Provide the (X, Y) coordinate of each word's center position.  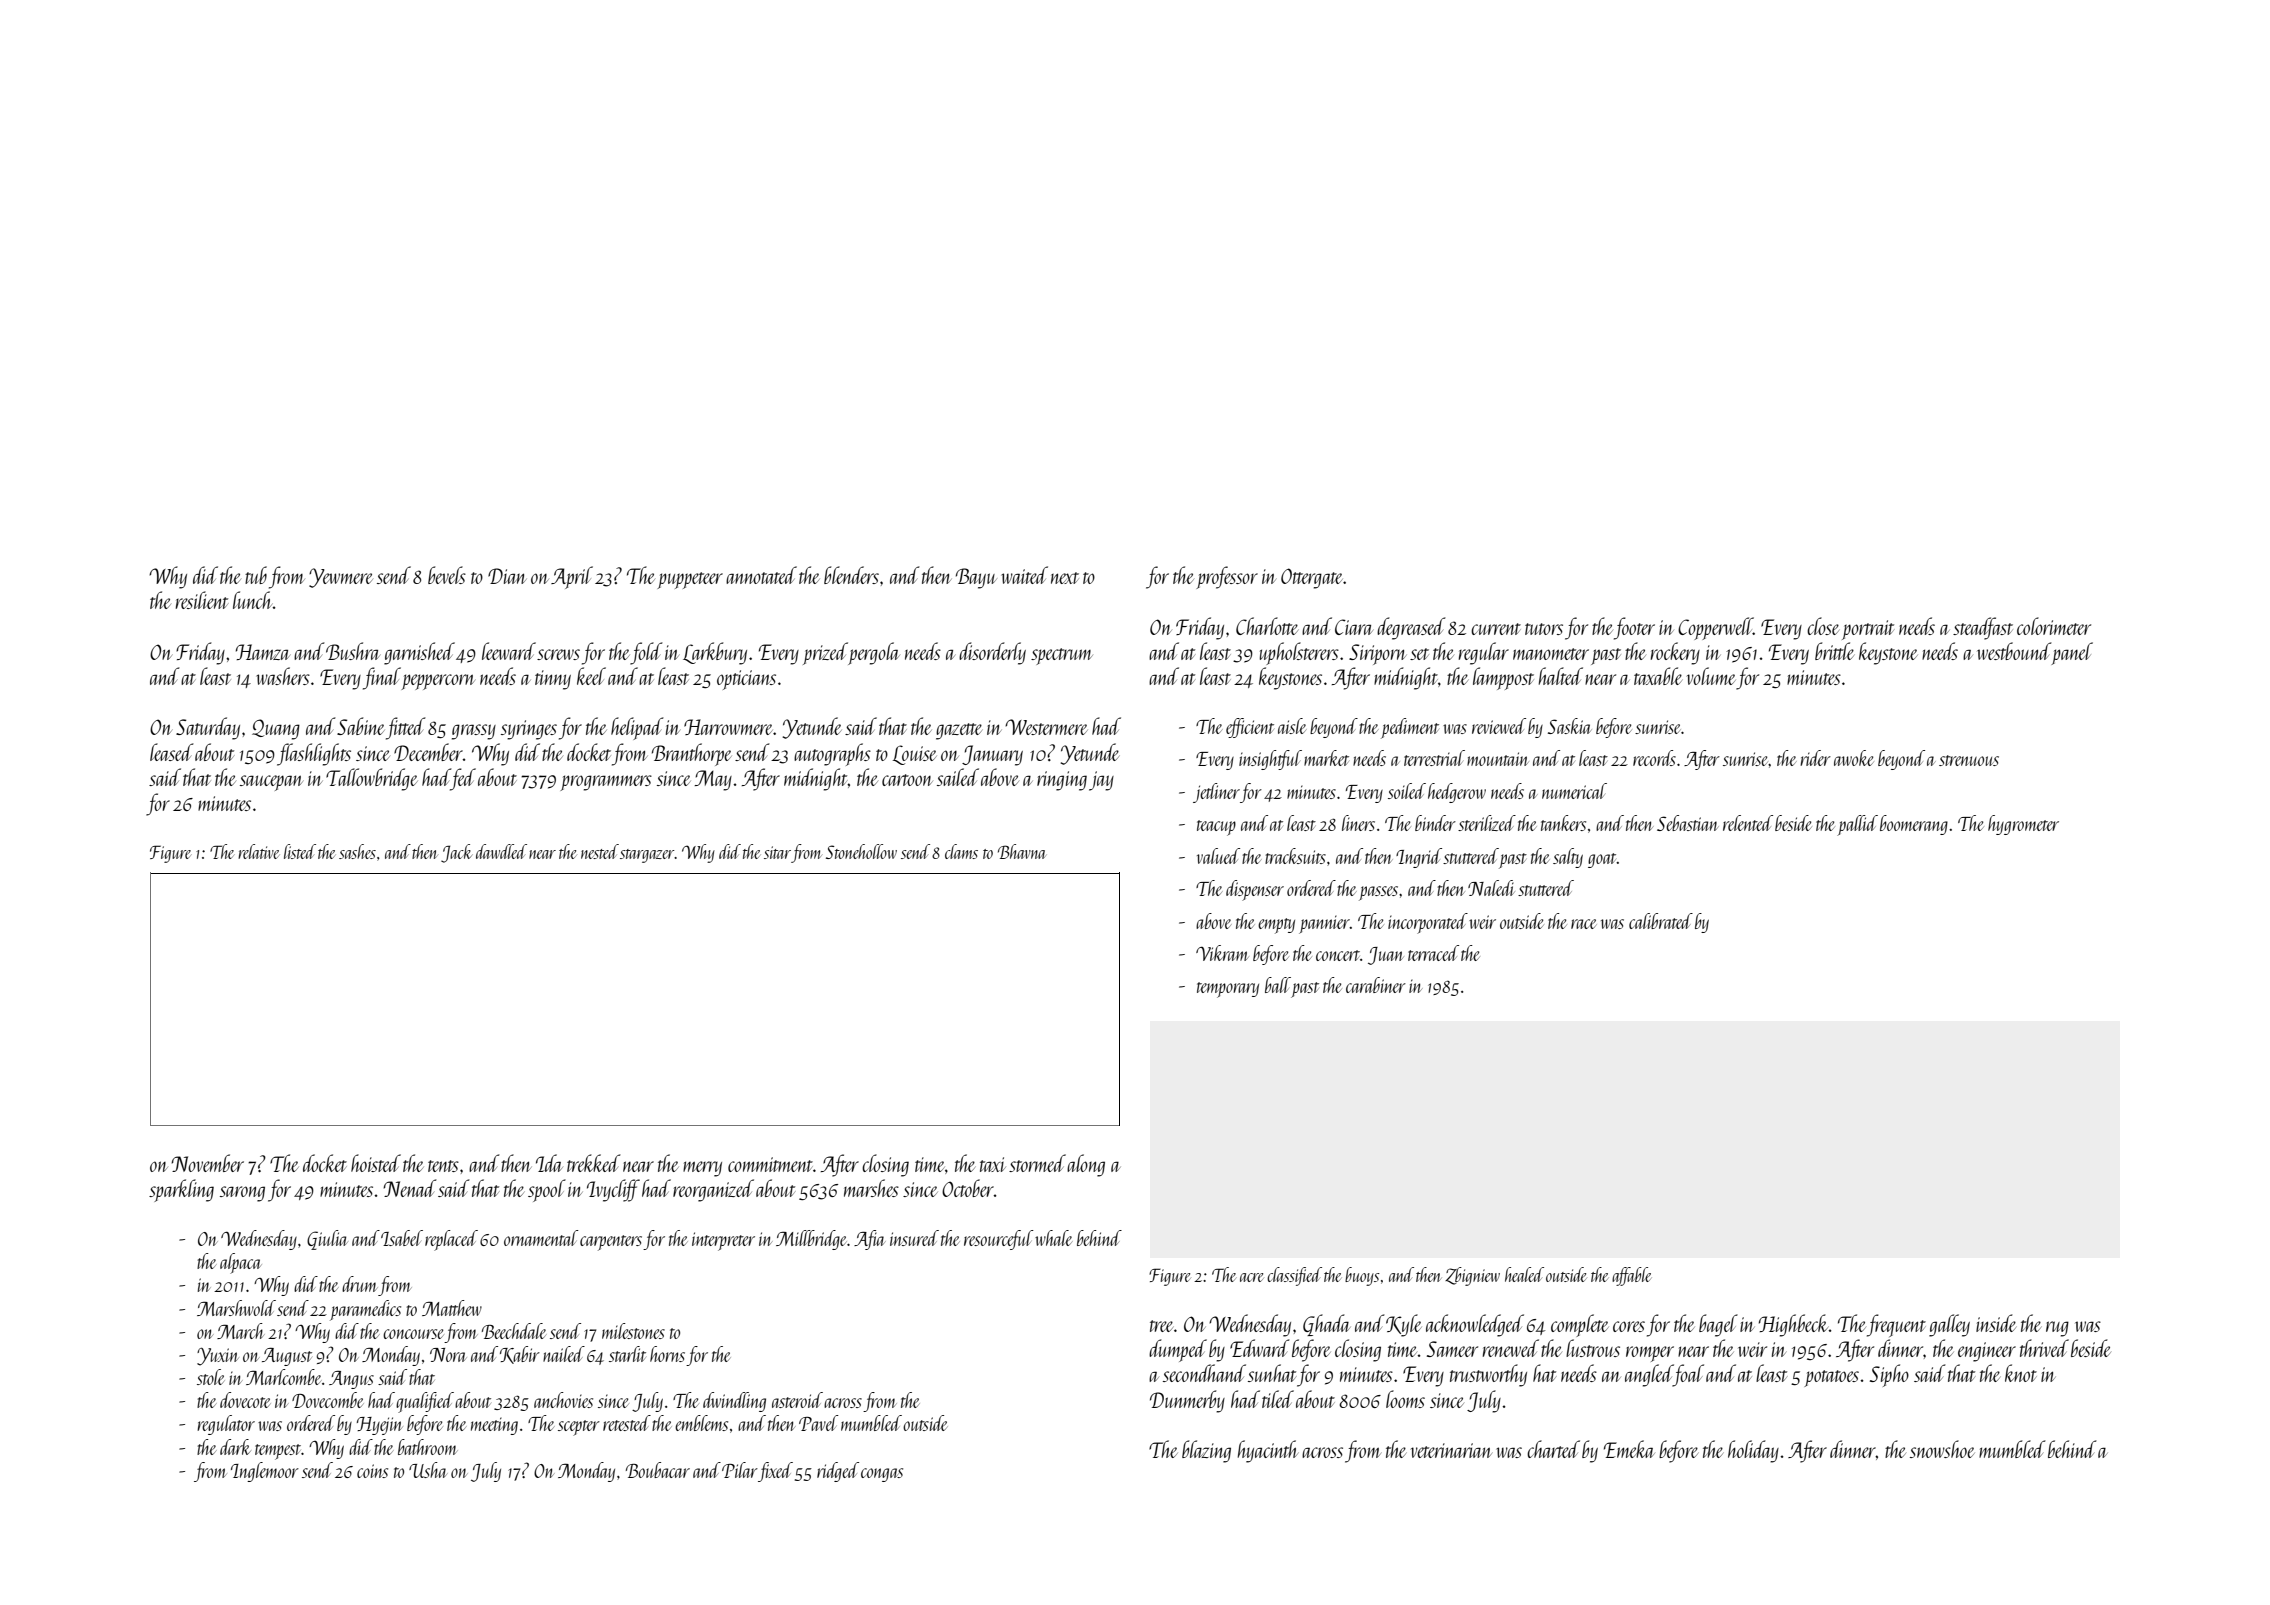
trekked (594, 1163)
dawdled (501, 851)
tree (1161, 1326)
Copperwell (1715, 628)
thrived (2044, 1348)
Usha (428, 1470)
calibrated (1661, 921)
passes (1378, 893)
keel (591, 676)
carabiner (1376, 985)
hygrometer (2023, 825)
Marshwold (236, 1308)
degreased (1411, 628)
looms (1405, 1399)
